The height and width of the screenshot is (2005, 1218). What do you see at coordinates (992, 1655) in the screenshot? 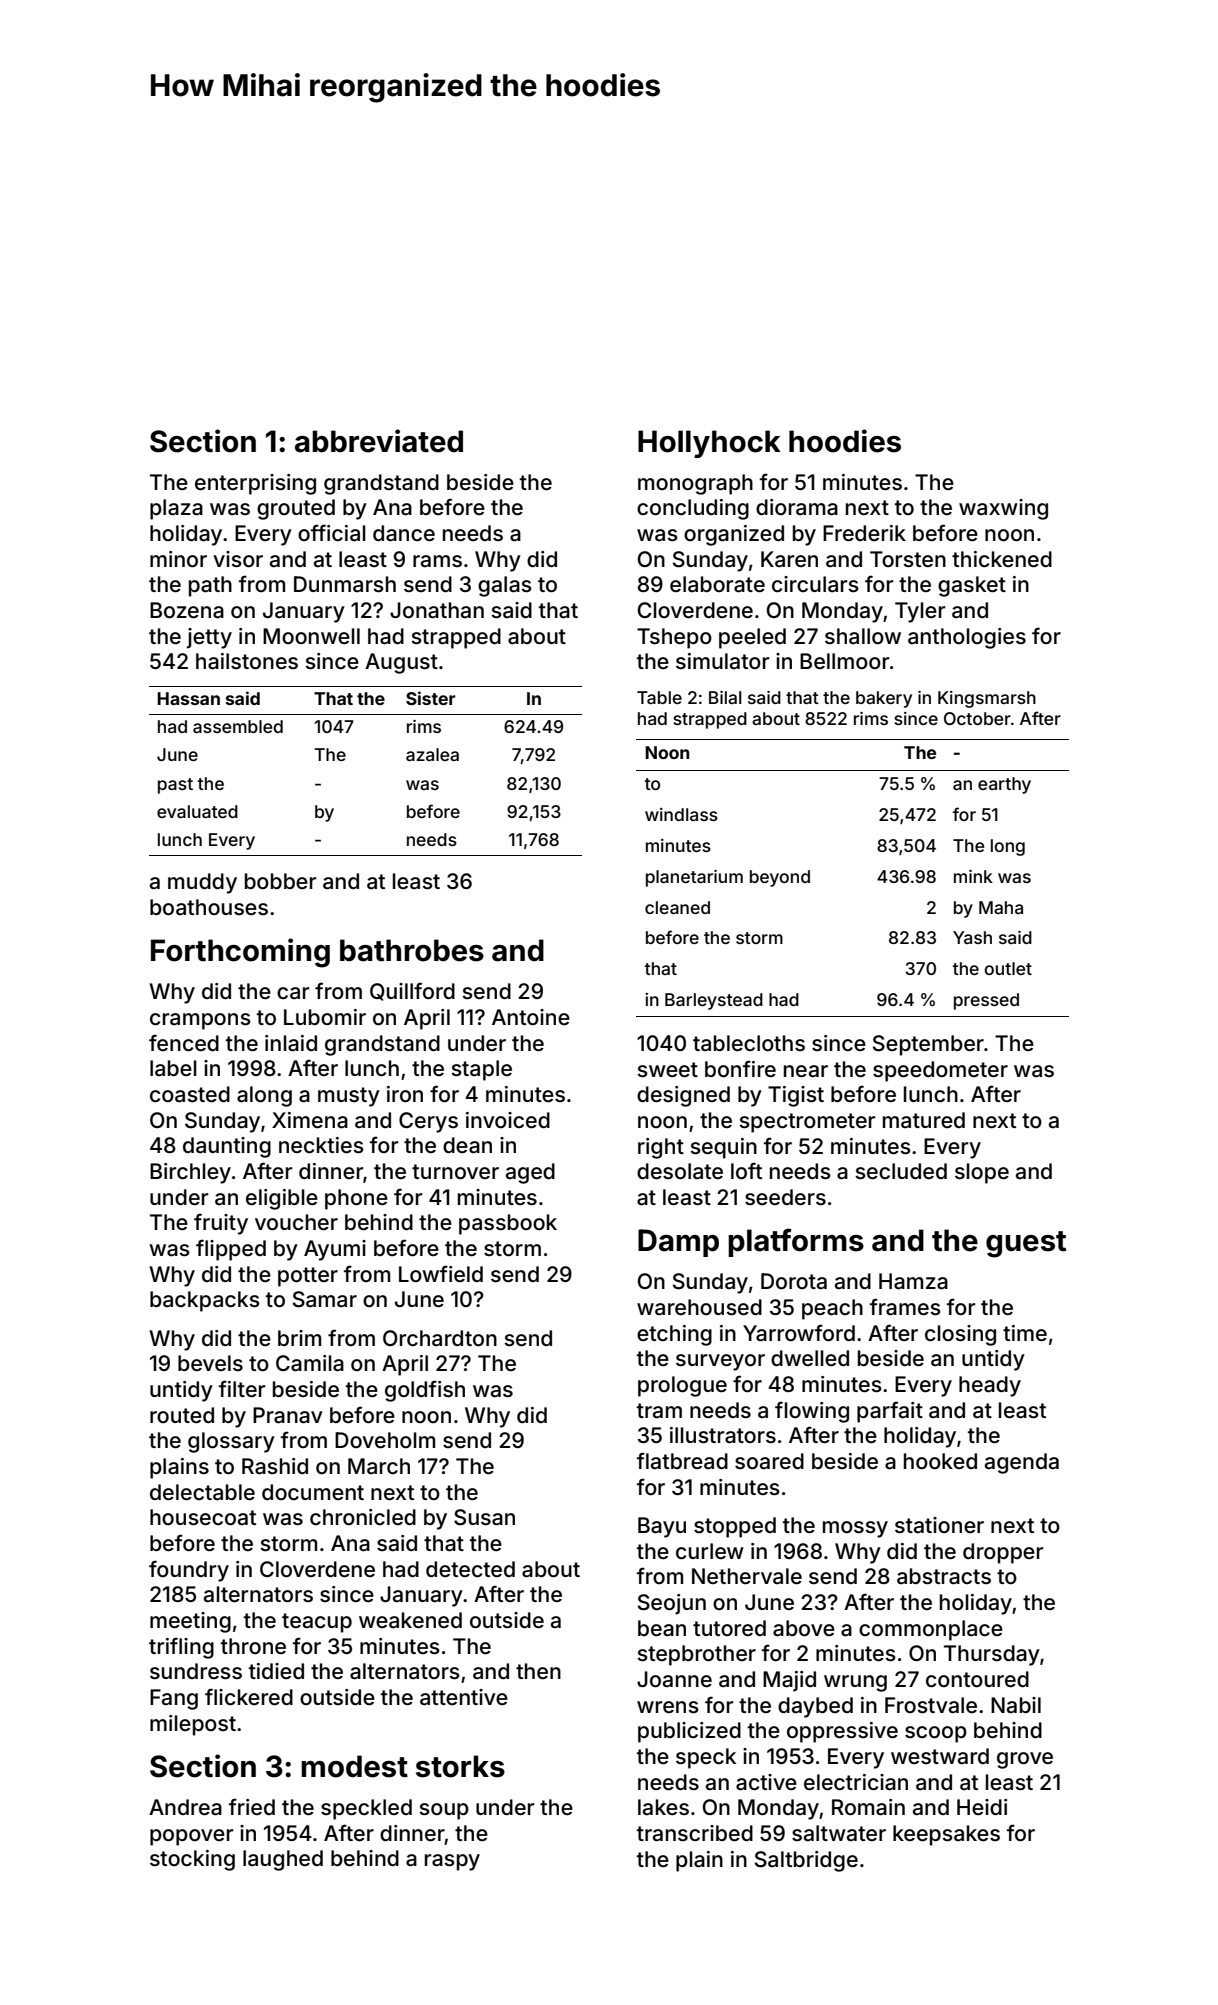
I see `Thursday` at bounding box center [992, 1655].
